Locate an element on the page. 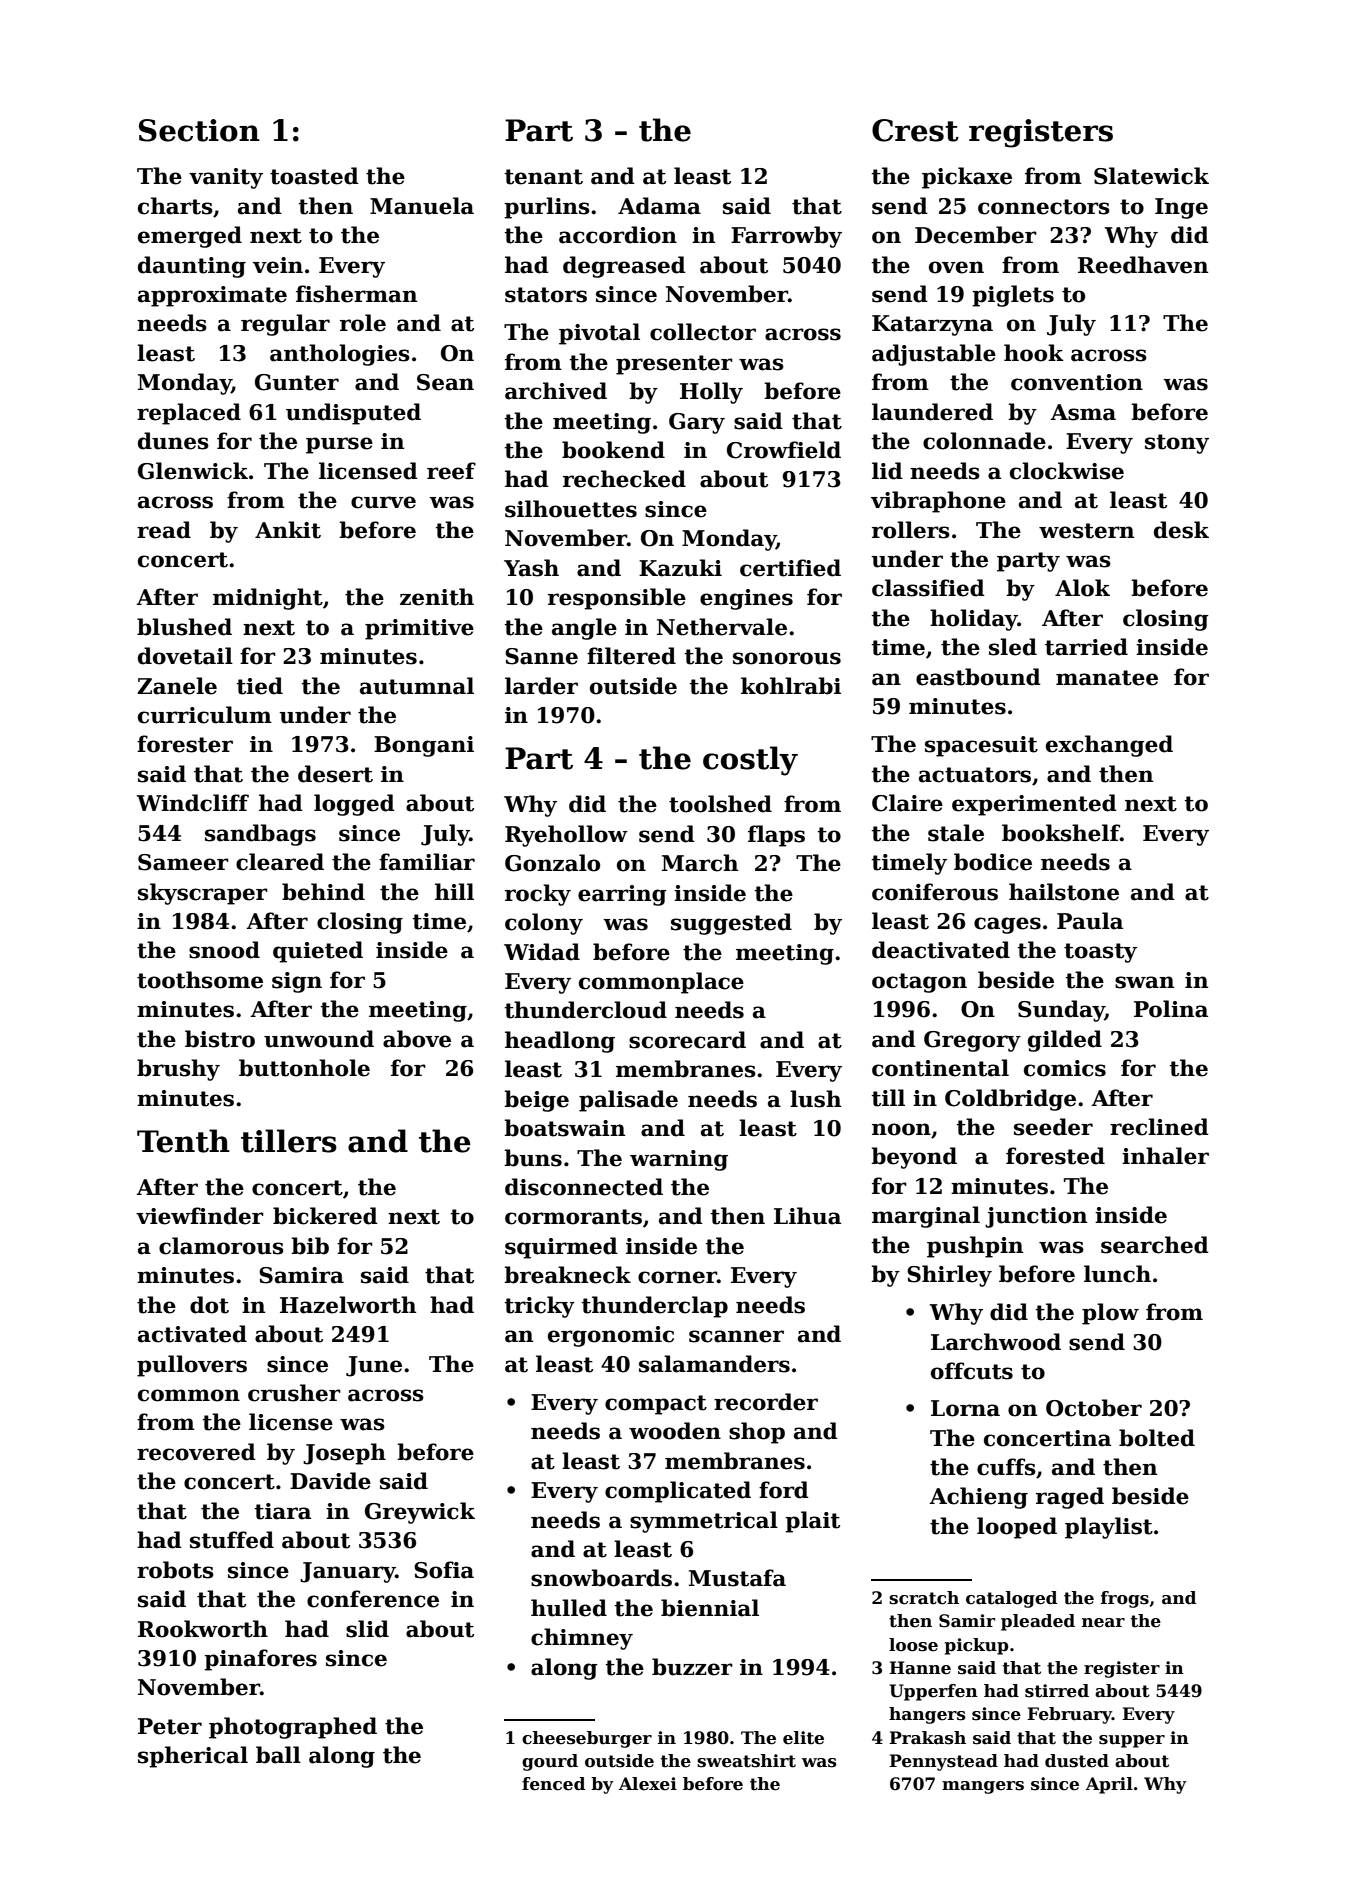  Gunter is located at coordinates (297, 382).
